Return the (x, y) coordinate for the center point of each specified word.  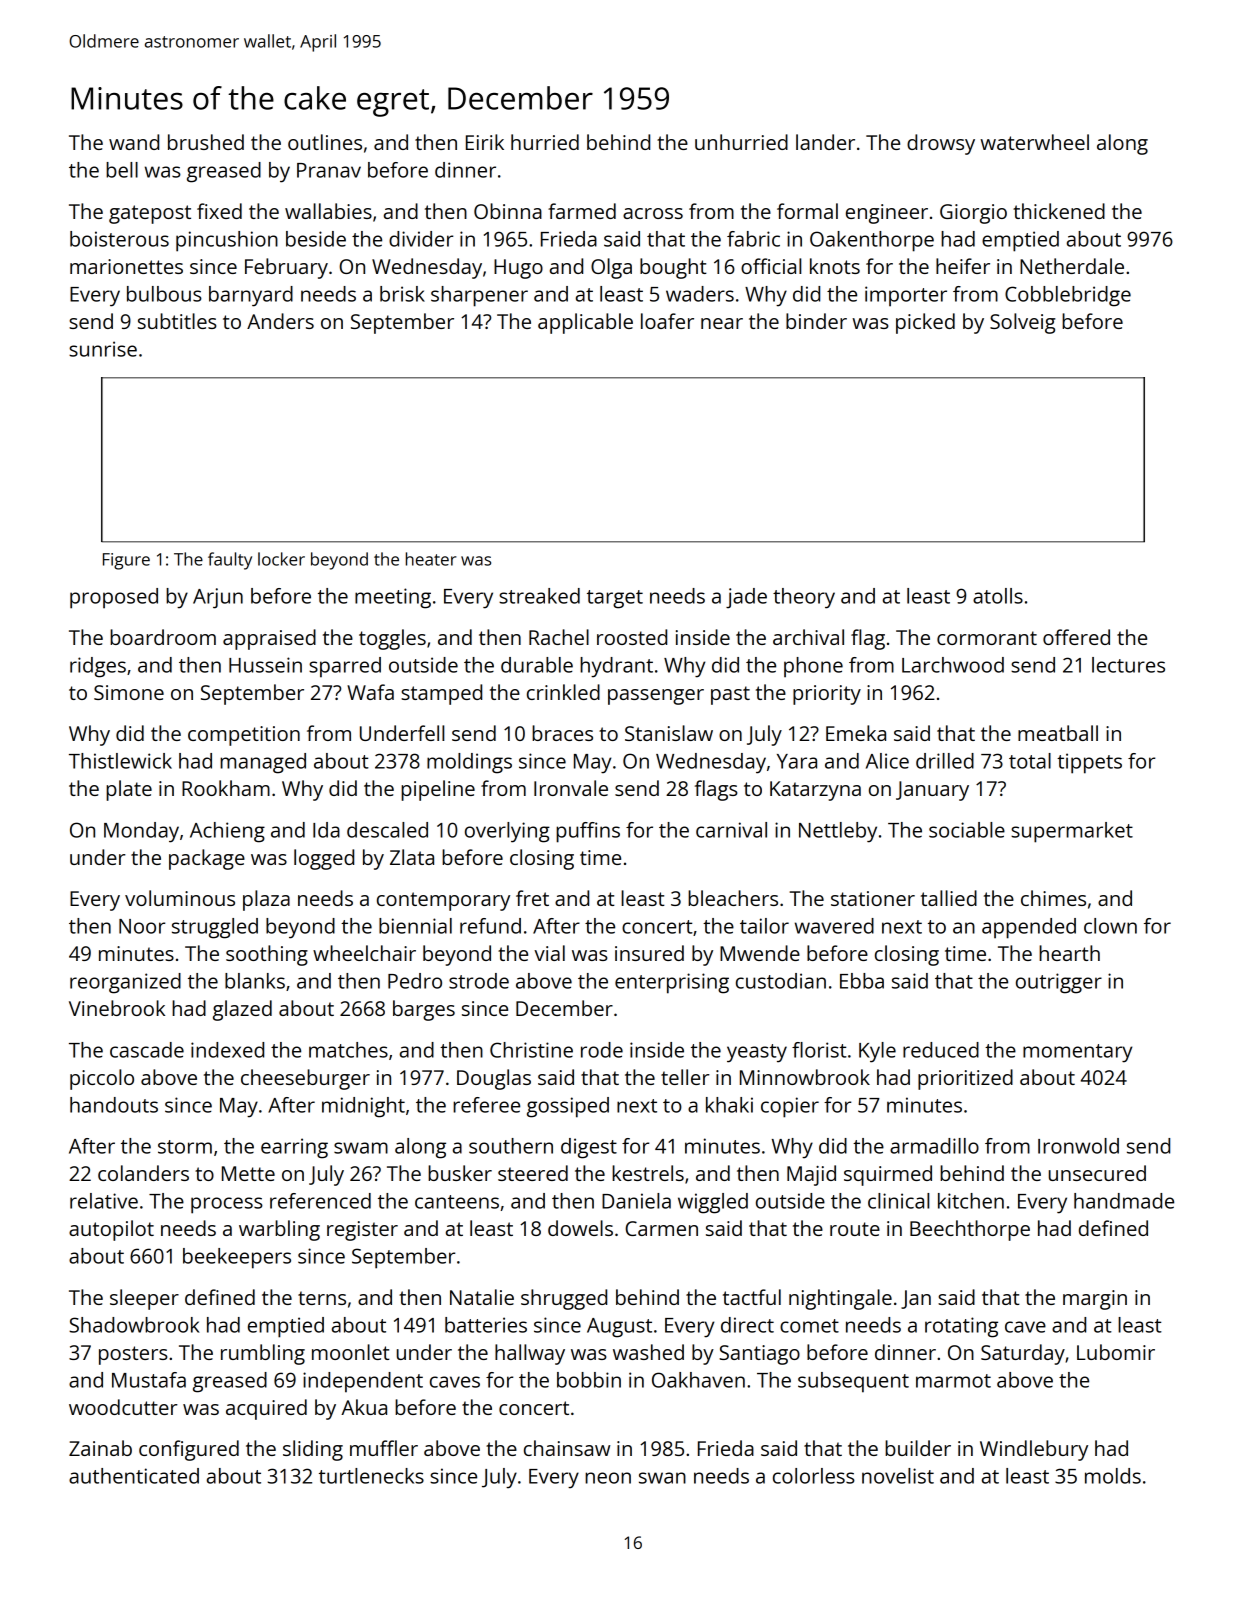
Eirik (485, 142)
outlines (325, 142)
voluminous (180, 898)
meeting (393, 598)
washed (648, 1352)
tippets (1089, 763)
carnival (731, 830)
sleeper (144, 1299)
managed (263, 763)
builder (918, 1448)
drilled (945, 761)
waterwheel (1034, 142)
